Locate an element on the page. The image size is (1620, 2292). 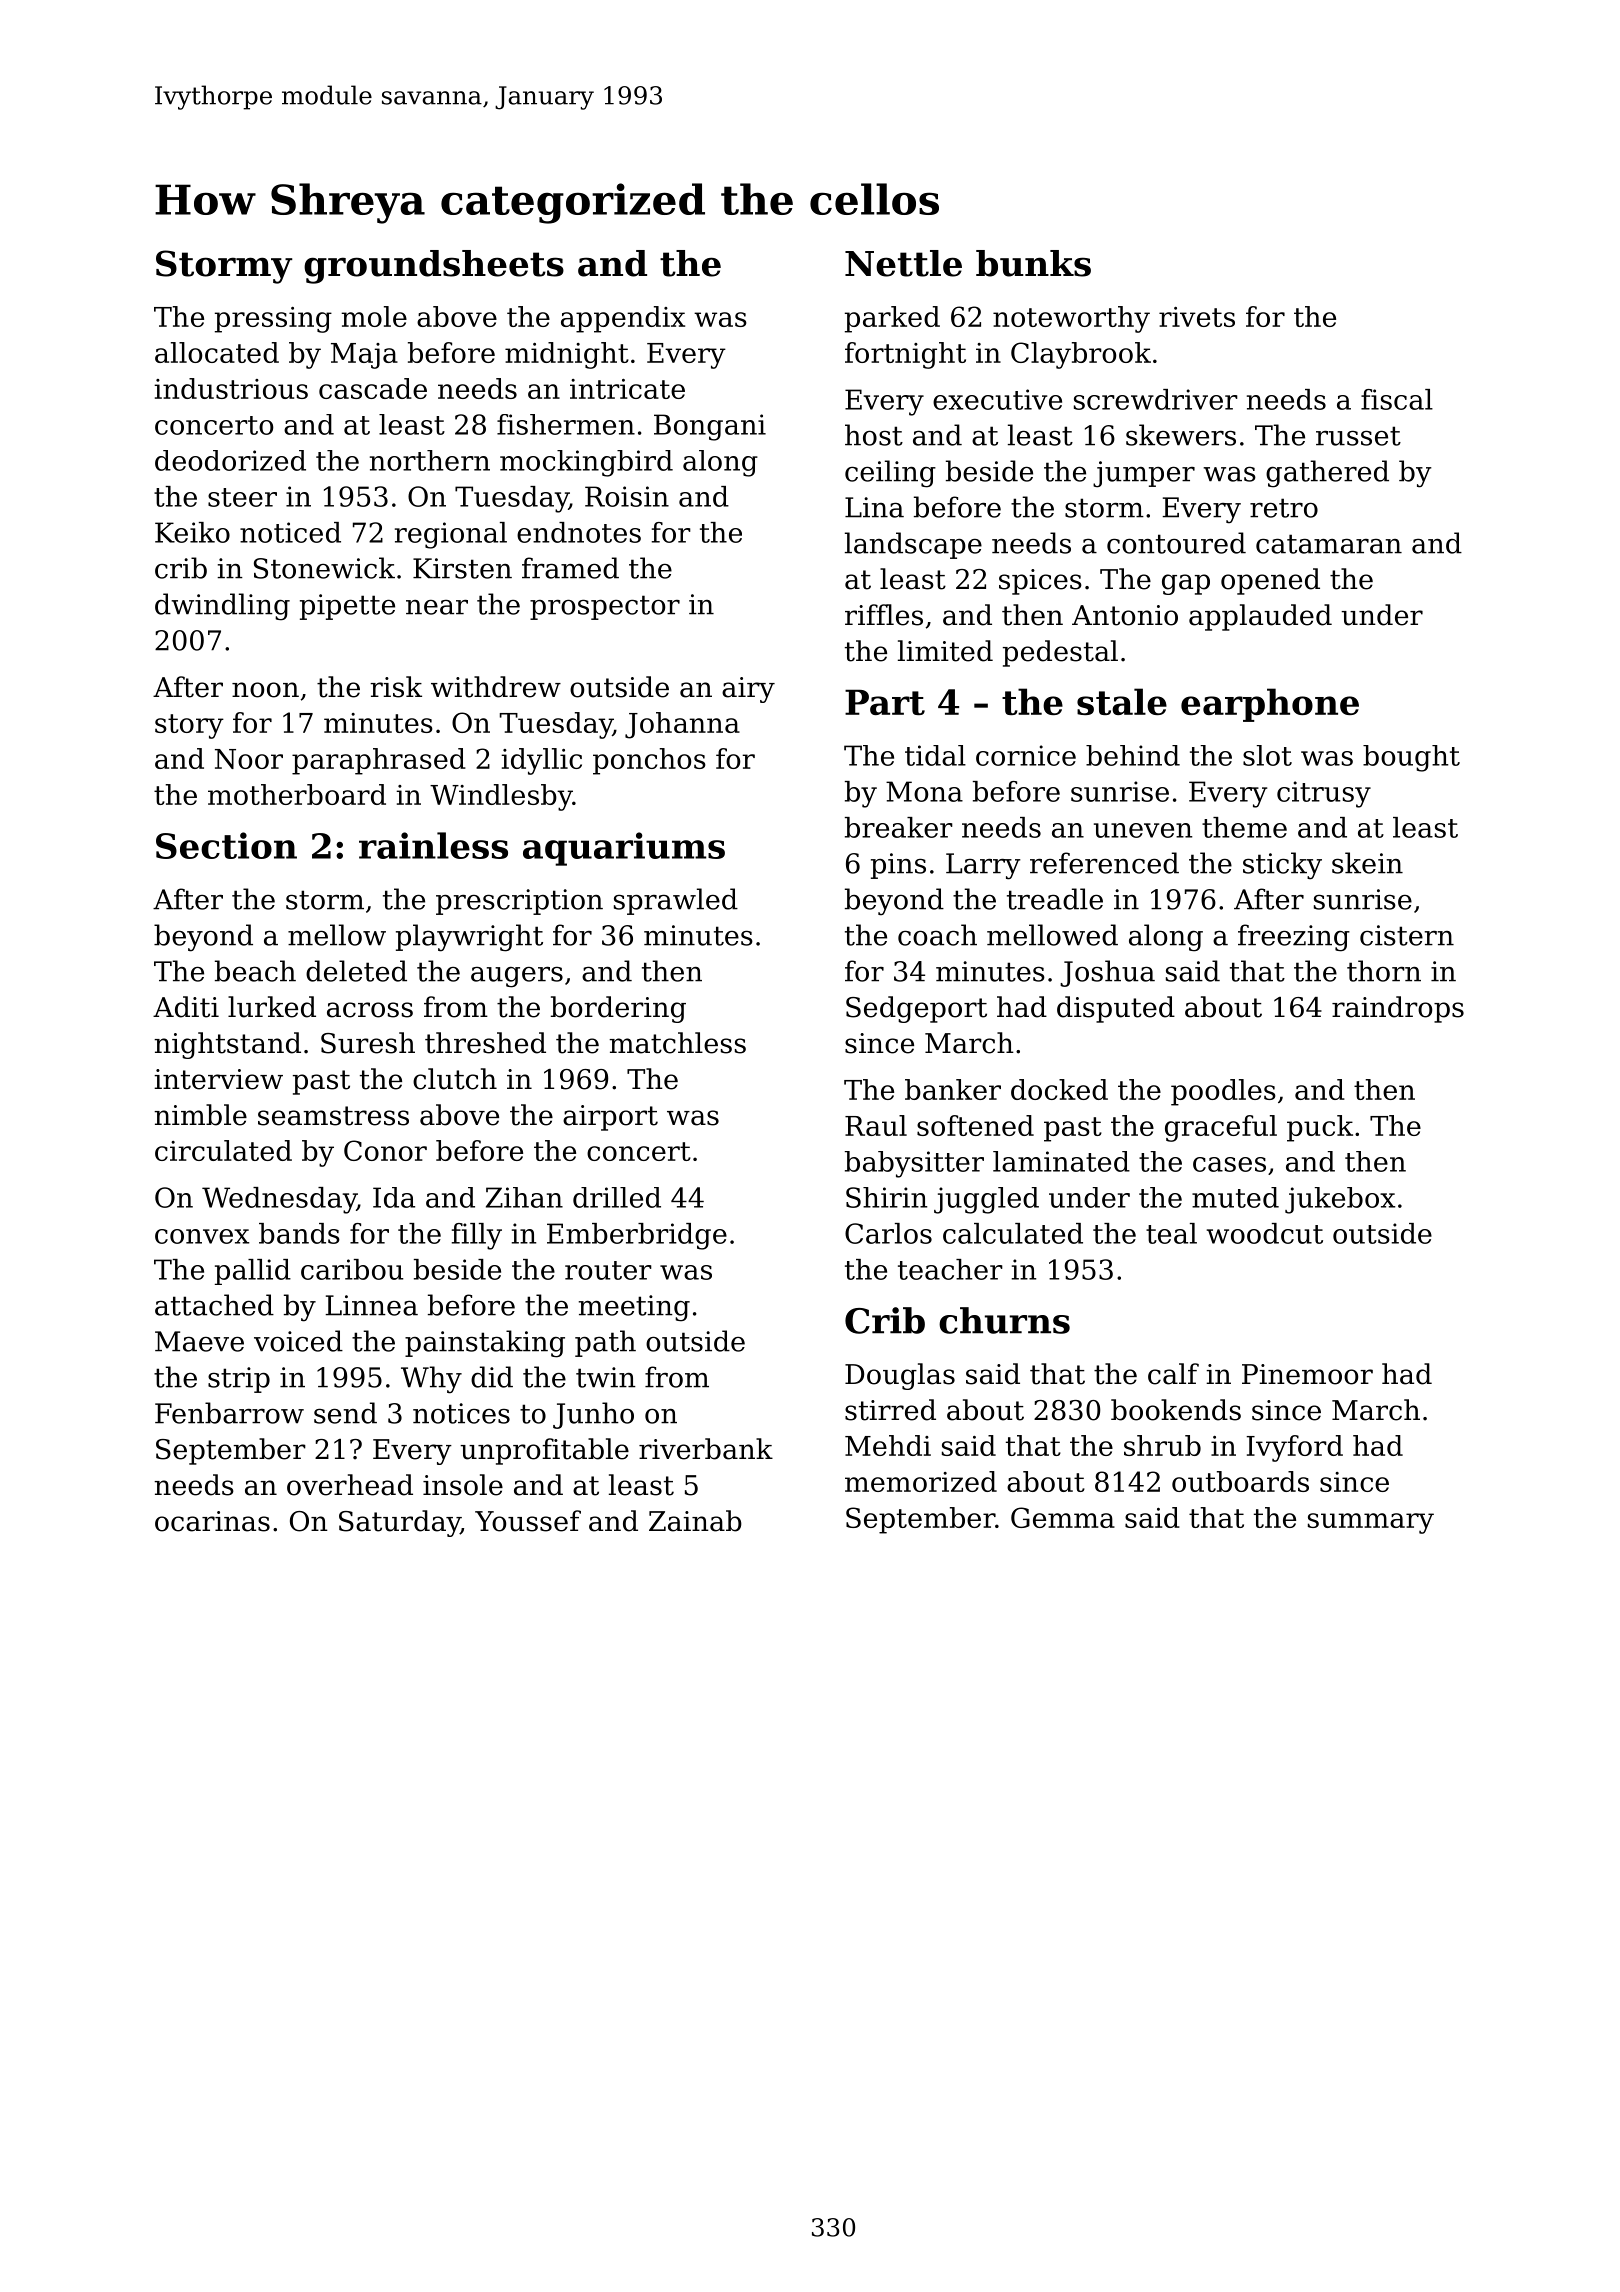
Zainab is located at coordinates (695, 1521).
